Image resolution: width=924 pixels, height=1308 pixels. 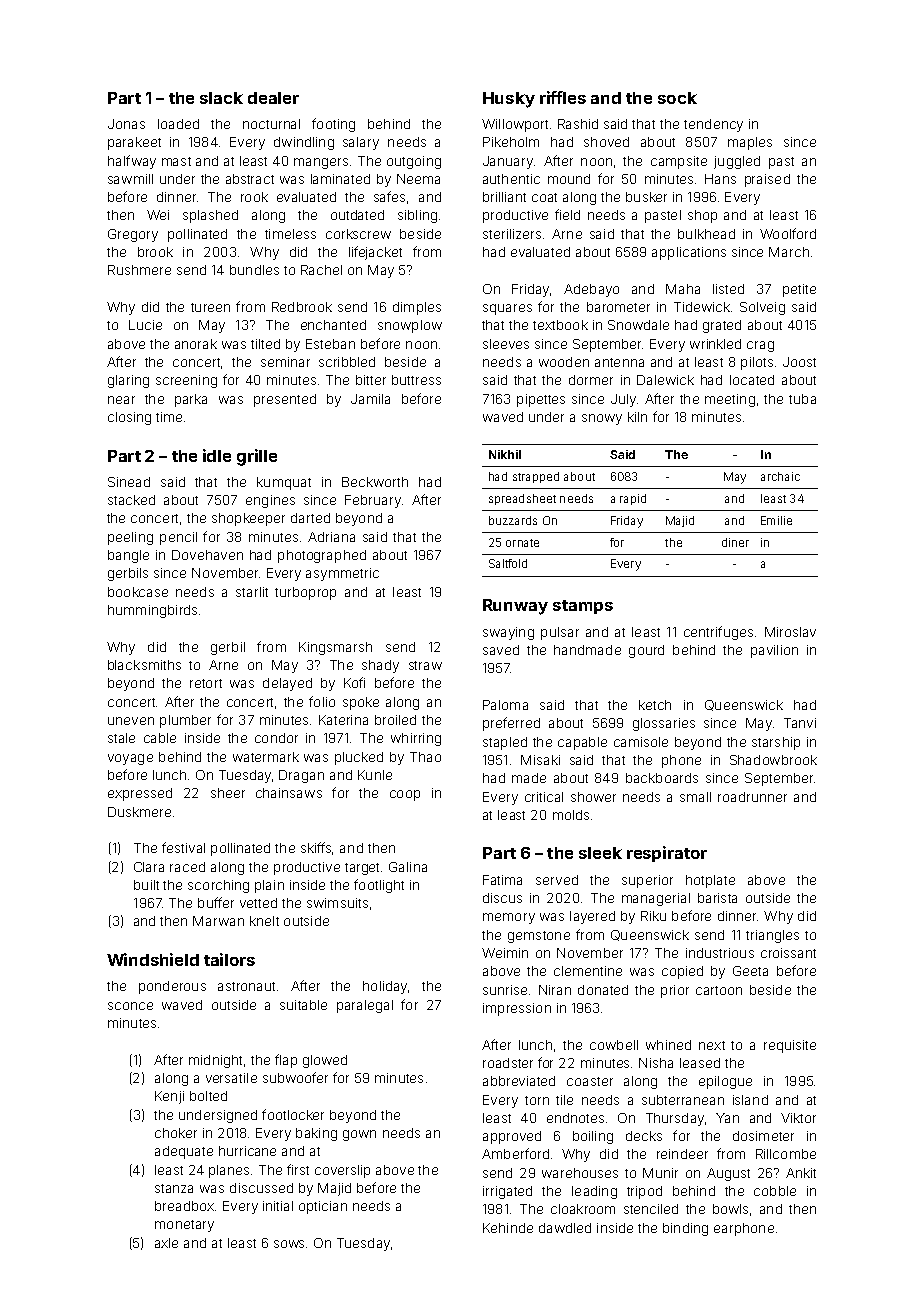 What do you see at coordinates (633, 499) in the page?
I see `rapid` at bounding box center [633, 499].
